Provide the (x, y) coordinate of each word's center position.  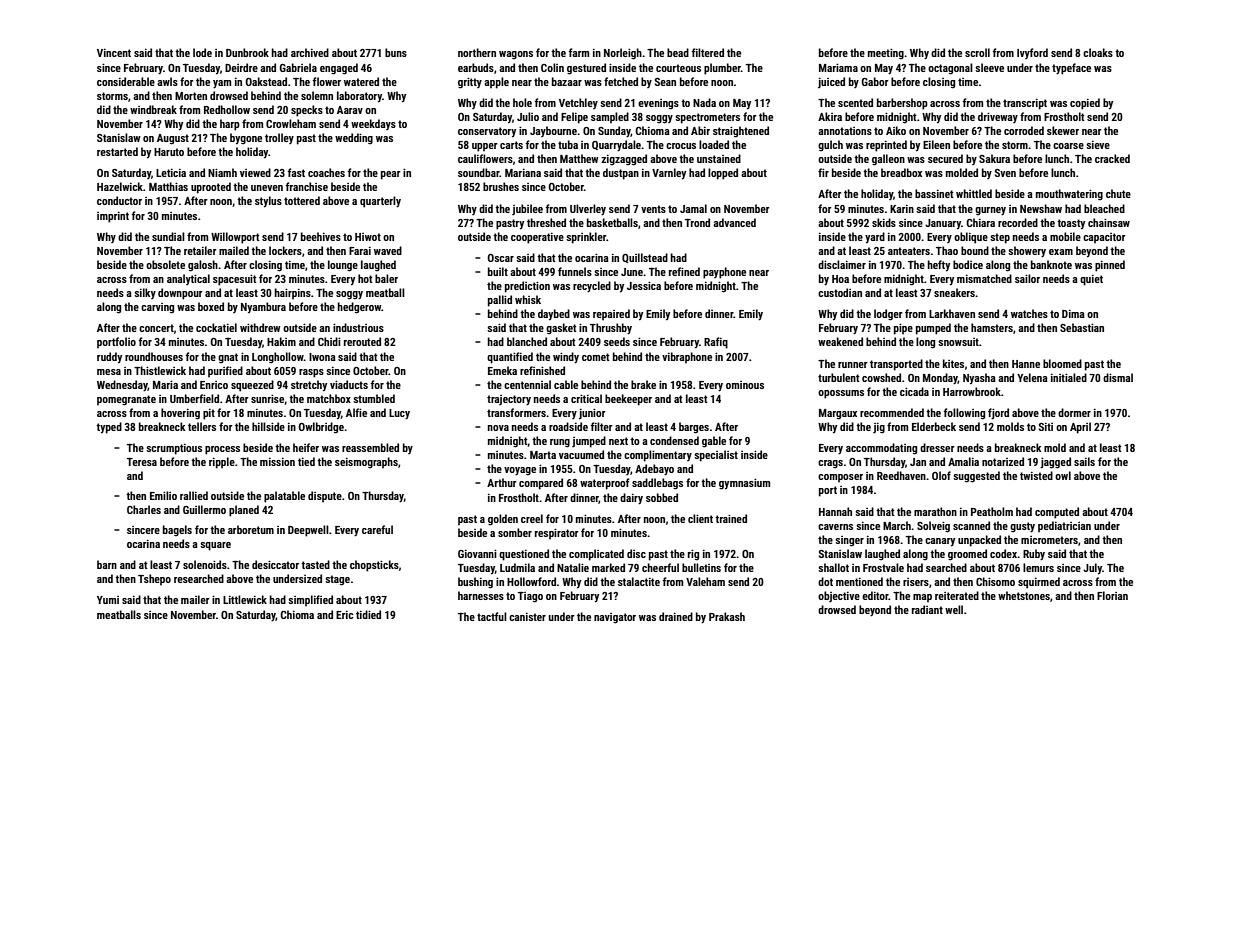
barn (107, 564)
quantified (510, 358)
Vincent (114, 53)
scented (855, 102)
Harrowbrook (972, 391)
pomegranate (126, 400)
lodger (888, 315)
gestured (586, 69)
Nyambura (263, 308)
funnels (575, 271)
